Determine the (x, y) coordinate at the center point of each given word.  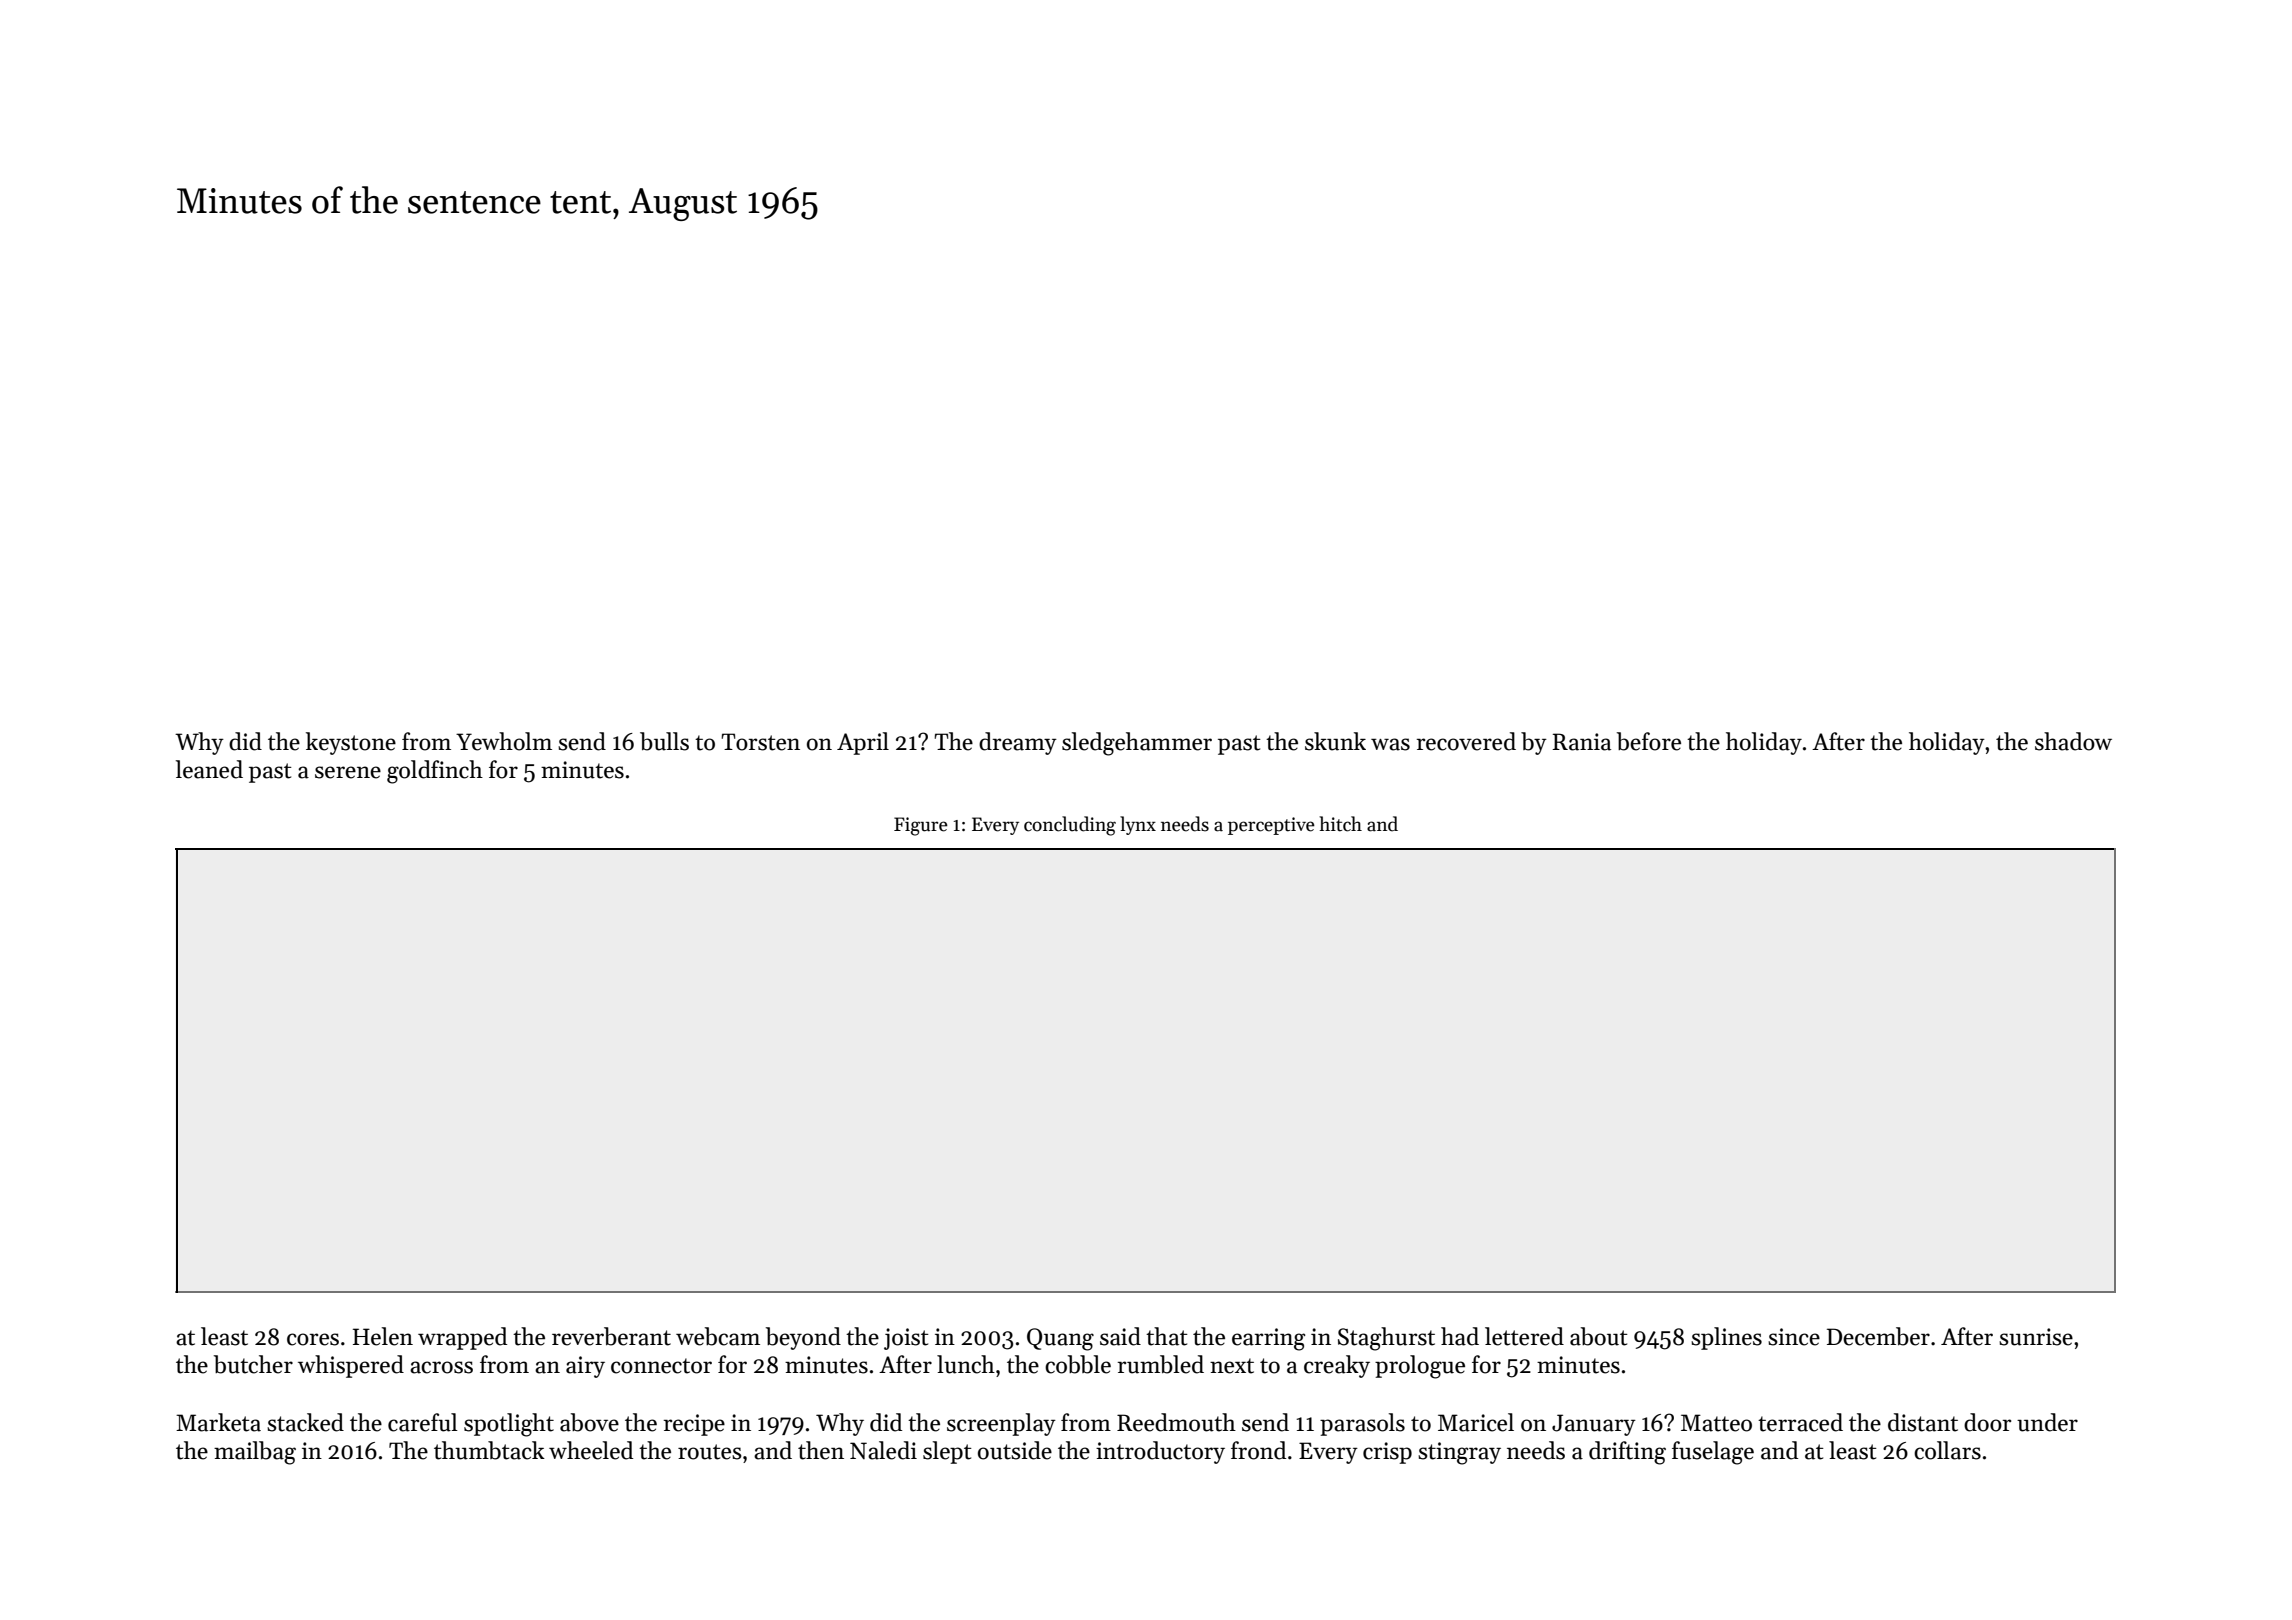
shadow (2073, 741)
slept (947, 1452)
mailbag (255, 1453)
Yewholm (504, 741)
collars (1947, 1450)
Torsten (760, 742)
